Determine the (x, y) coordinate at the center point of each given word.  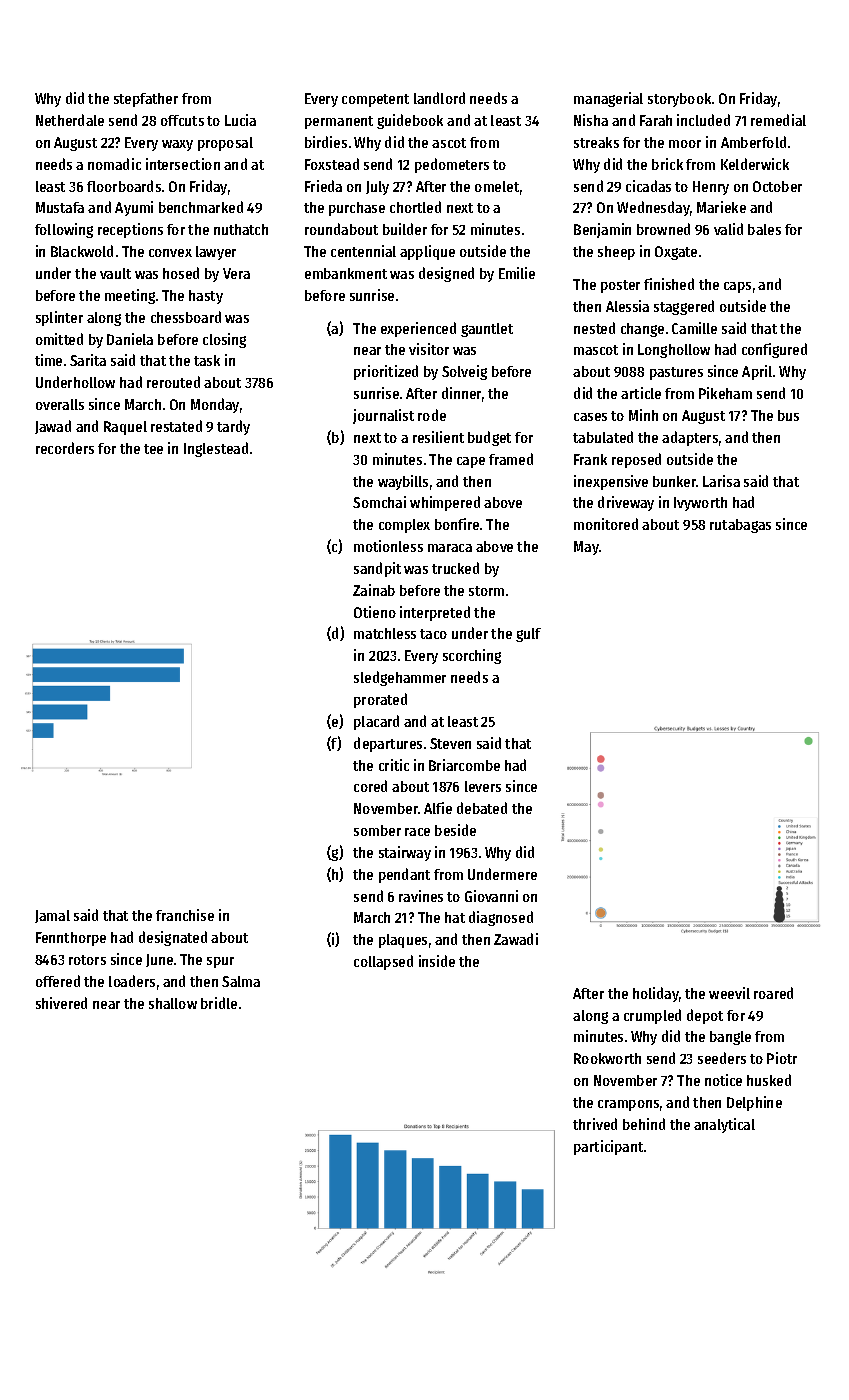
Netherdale (70, 120)
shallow (173, 1003)
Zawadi (516, 939)
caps (737, 287)
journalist (383, 416)
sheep (616, 253)
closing (224, 340)
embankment (346, 273)
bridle (219, 1003)
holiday (656, 994)
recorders (65, 448)
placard (376, 722)
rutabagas (740, 526)
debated (482, 808)
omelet (497, 186)
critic (394, 765)
